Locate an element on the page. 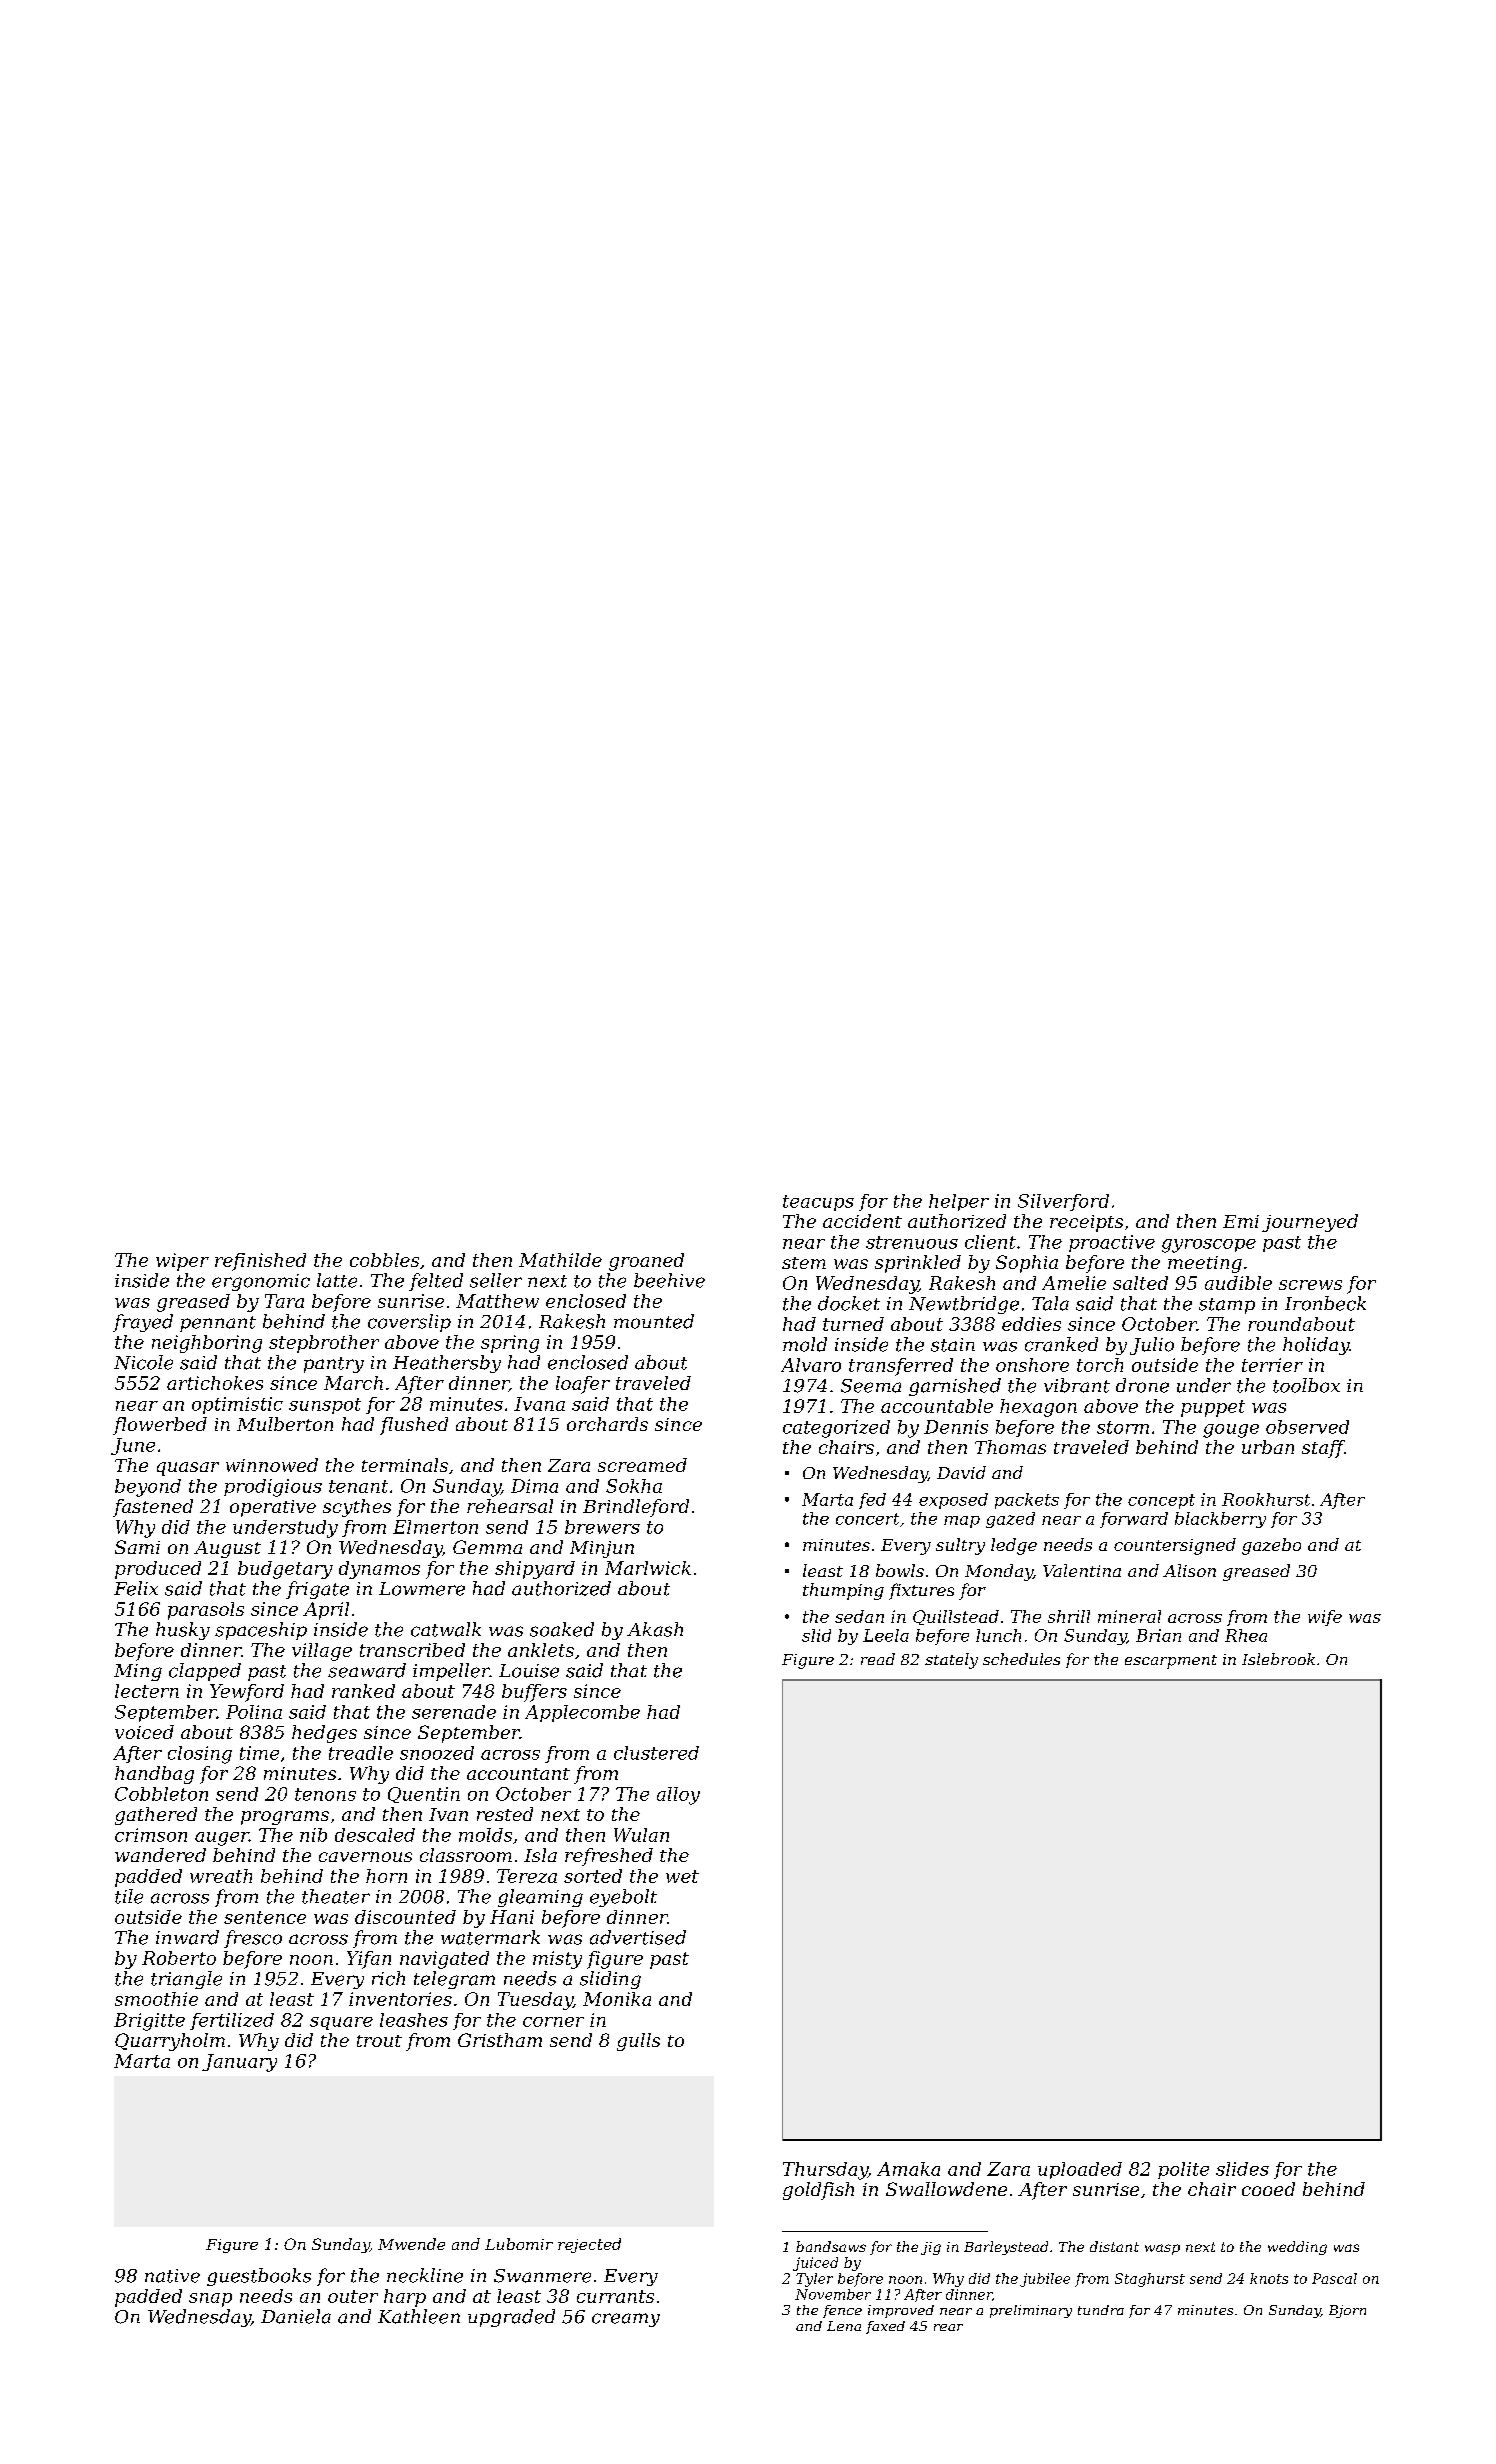  outer is located at coordinates (353, 2296).
